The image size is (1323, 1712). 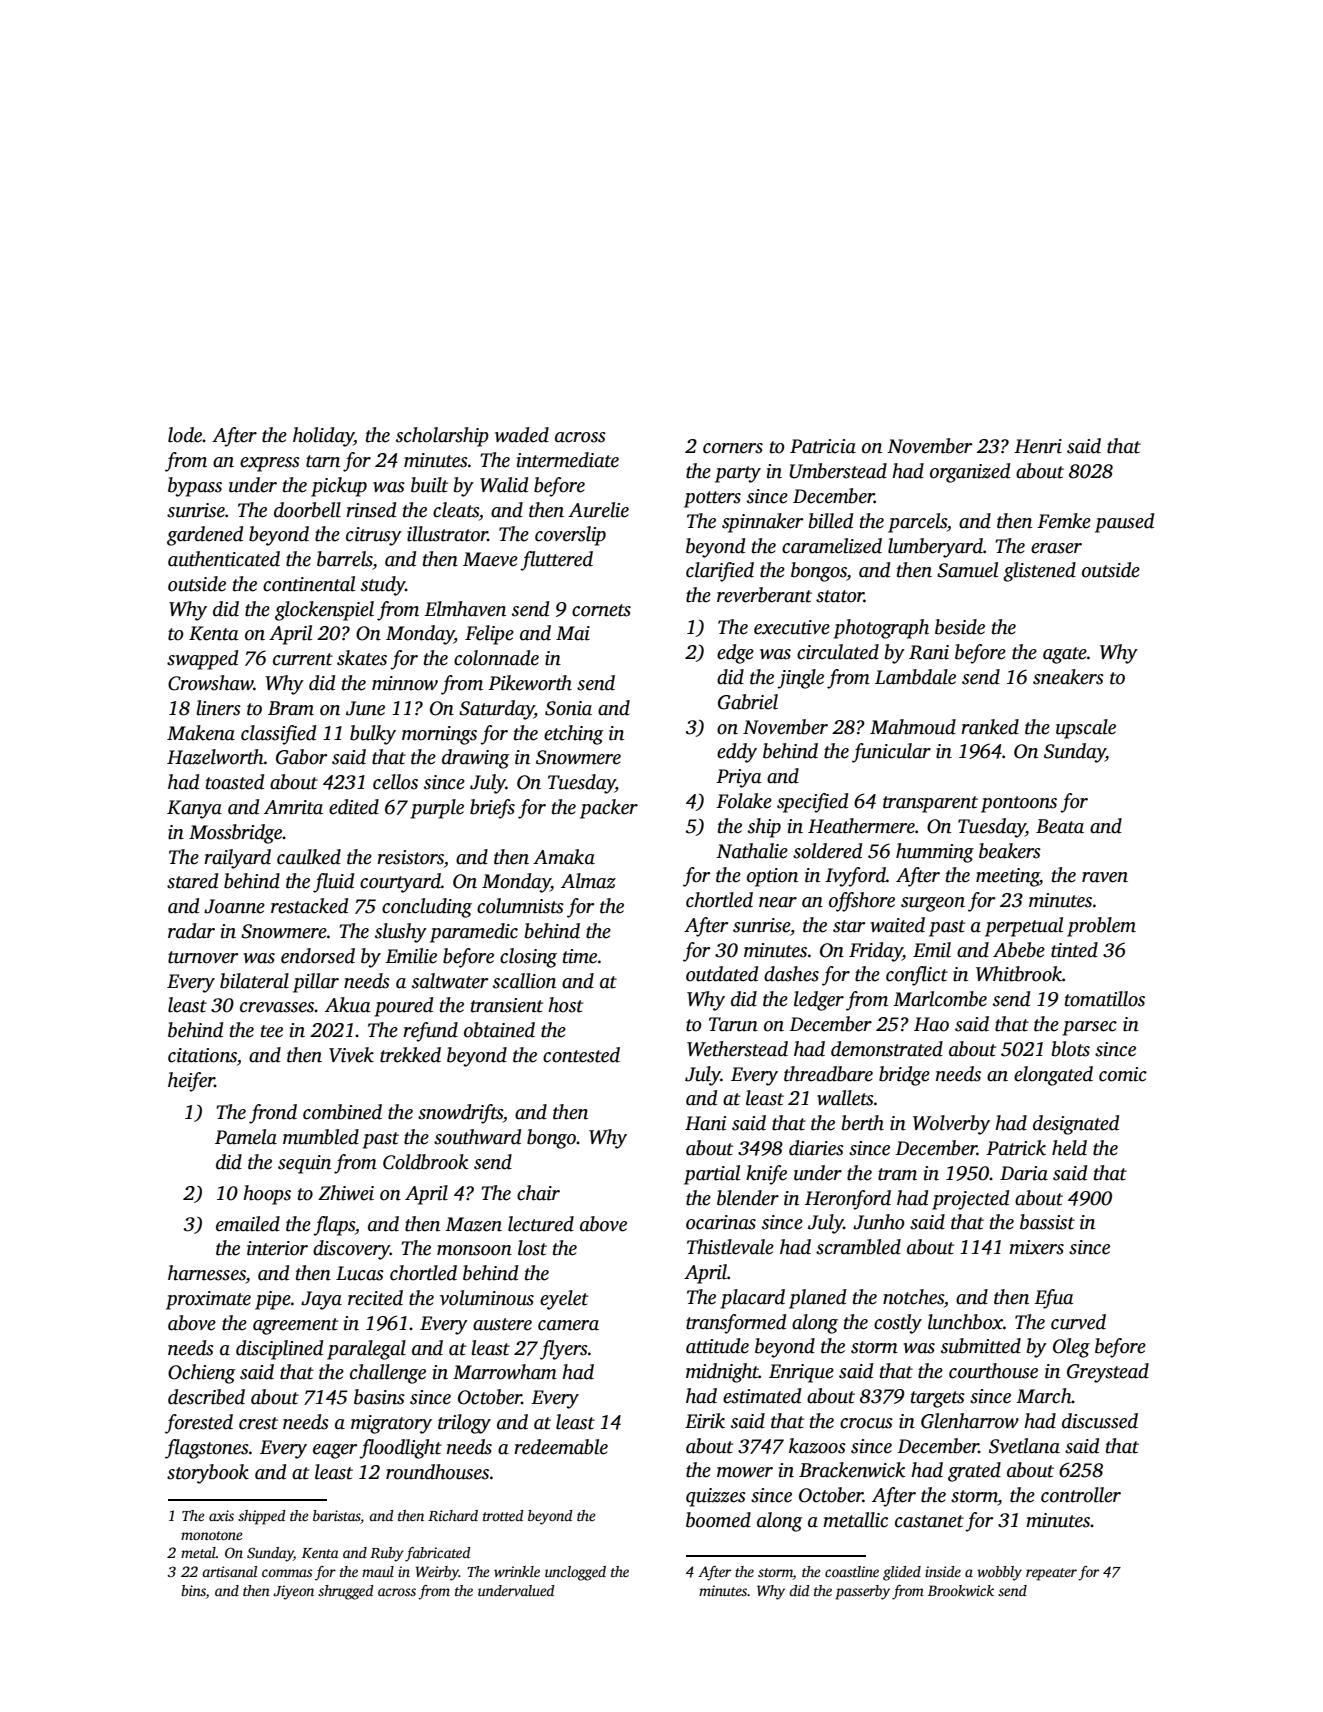 I want to click on recited, so click(x=375, y=1298).
